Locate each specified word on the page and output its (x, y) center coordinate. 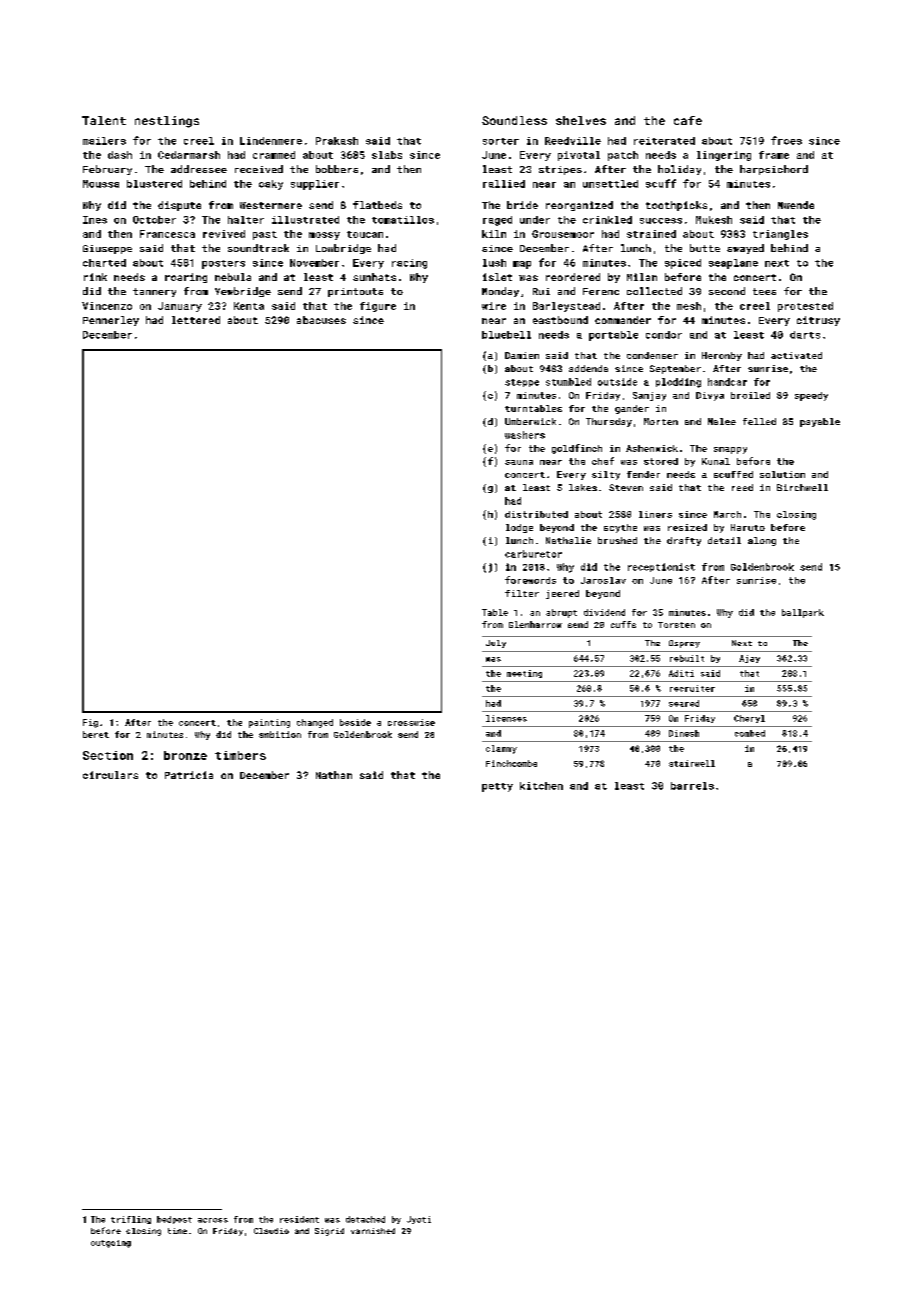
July (496, 644)
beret (96, 734)
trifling (131, 1220)
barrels (692, 786)
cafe (688, 120)
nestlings (167, 122)
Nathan (334, 775)
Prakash (337, 141)
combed (750, 733)
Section (108, 755)
